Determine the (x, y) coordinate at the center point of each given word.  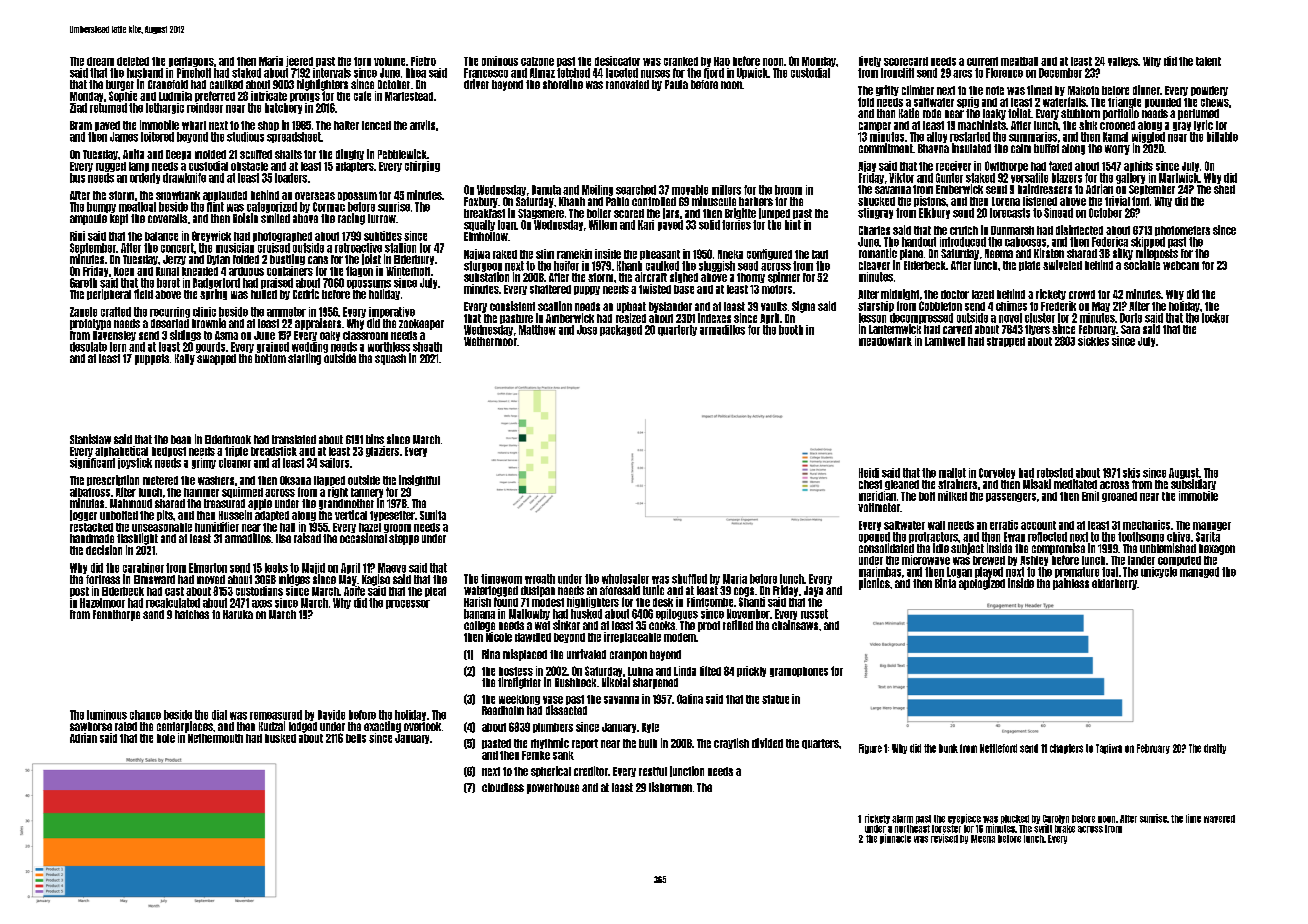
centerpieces (185, 727)
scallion (555, 306)
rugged (111, 167)
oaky (330, 336)
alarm (902, 819)
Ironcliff (897, 73)
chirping (422, 166)
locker (1215, 318)
